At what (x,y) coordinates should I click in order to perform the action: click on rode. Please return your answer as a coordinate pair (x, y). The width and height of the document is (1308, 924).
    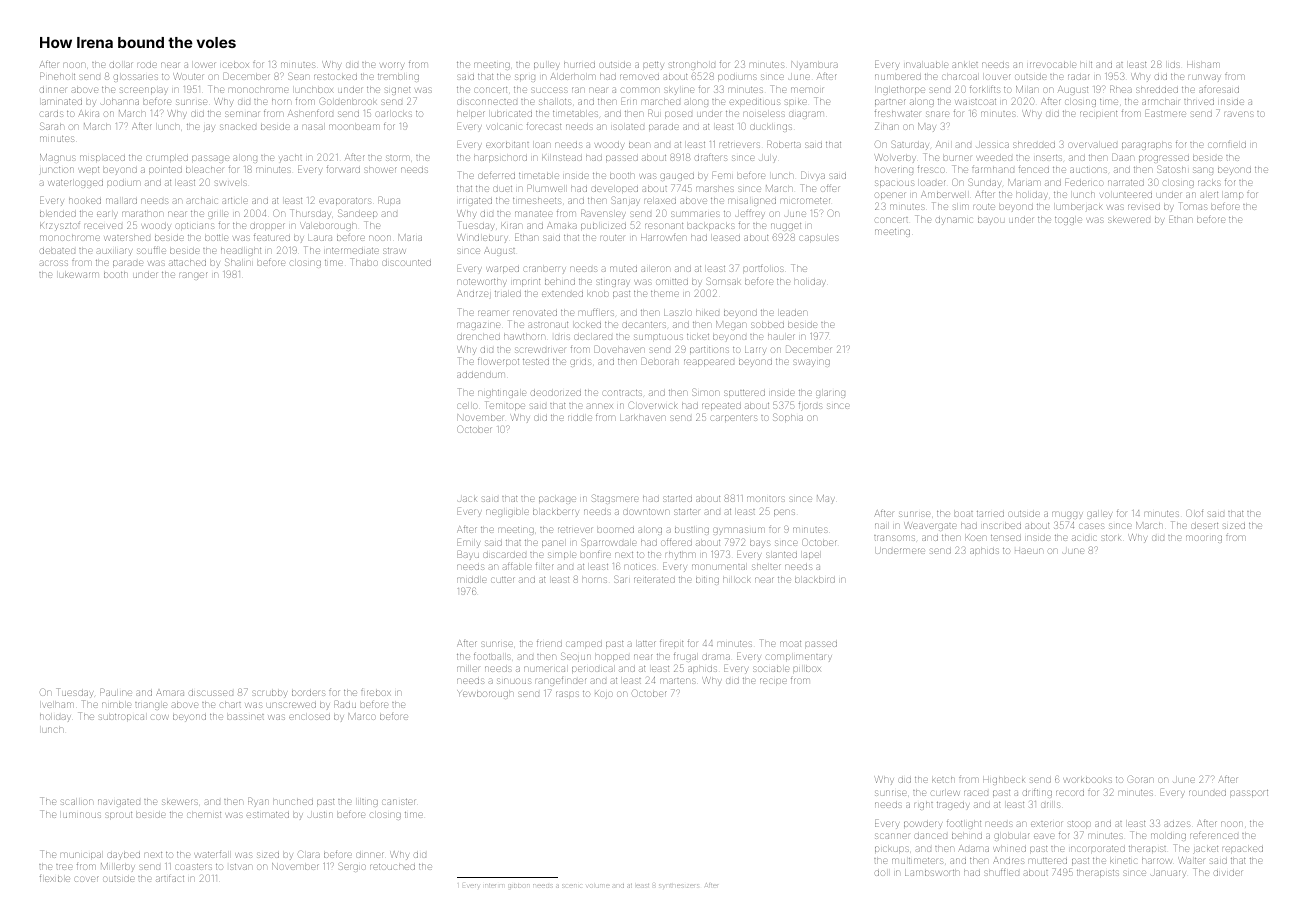
    Looking at the image, I should click on (147, 65).
